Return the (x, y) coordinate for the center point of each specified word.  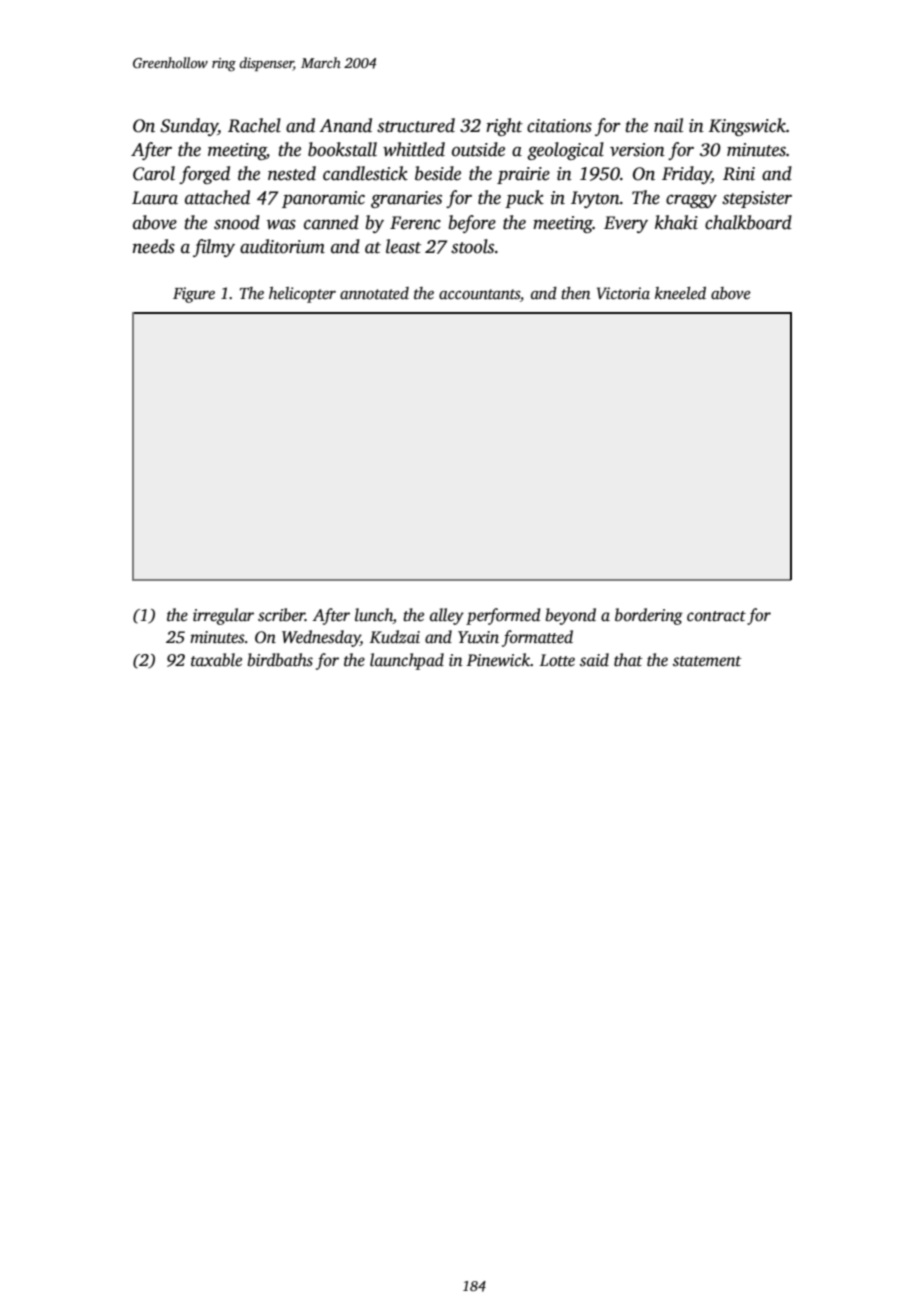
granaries (406, 199)
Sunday (189, 127)
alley (447, 616)
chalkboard (748, 222)
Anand (345, 125)
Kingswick (747, 127)
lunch (374, 616)
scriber (281, 615)
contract (716, 616)
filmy (214, 248)
